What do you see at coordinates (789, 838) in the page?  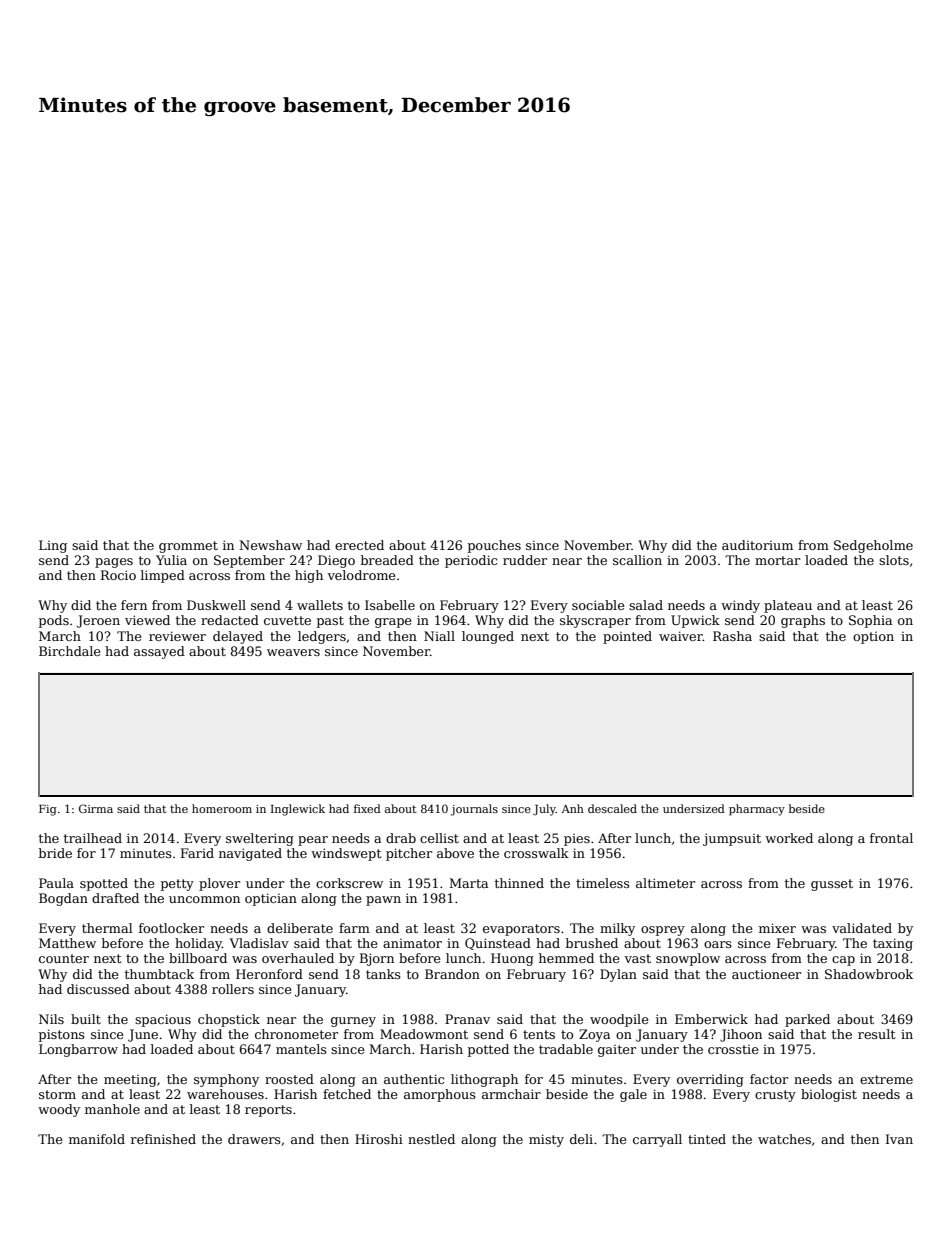 I see `worked` at bounding box center [789, 838].
